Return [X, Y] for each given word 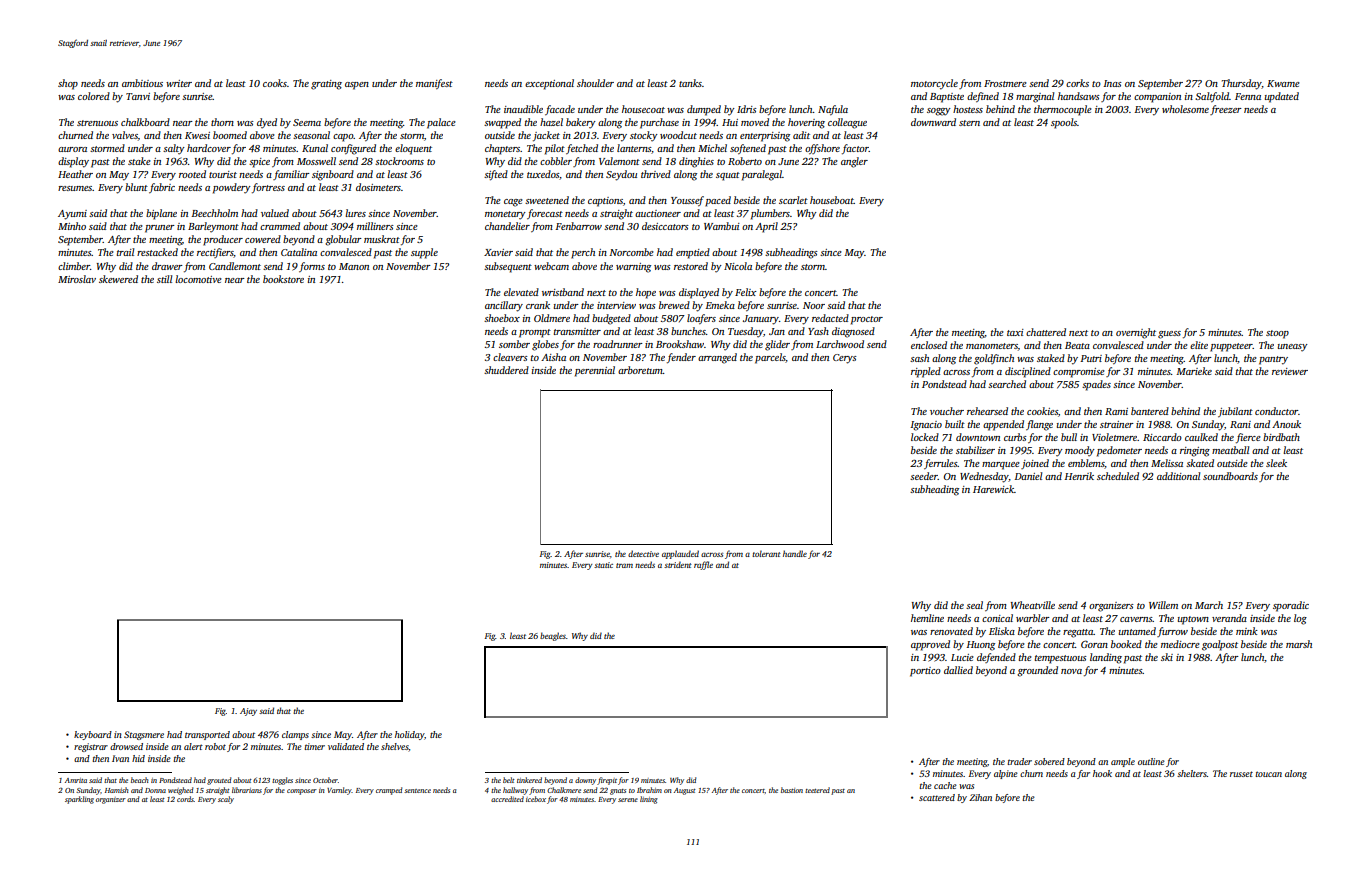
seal [974, 605]
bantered [1150, 411]
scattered [937, 797]
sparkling [79, 800]
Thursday [1242, 84]
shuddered [506, 370]
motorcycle [934, 84]
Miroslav [77, 279]
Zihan [980, 797]
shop [68, 84]
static [603, 565]
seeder [924, 476]
